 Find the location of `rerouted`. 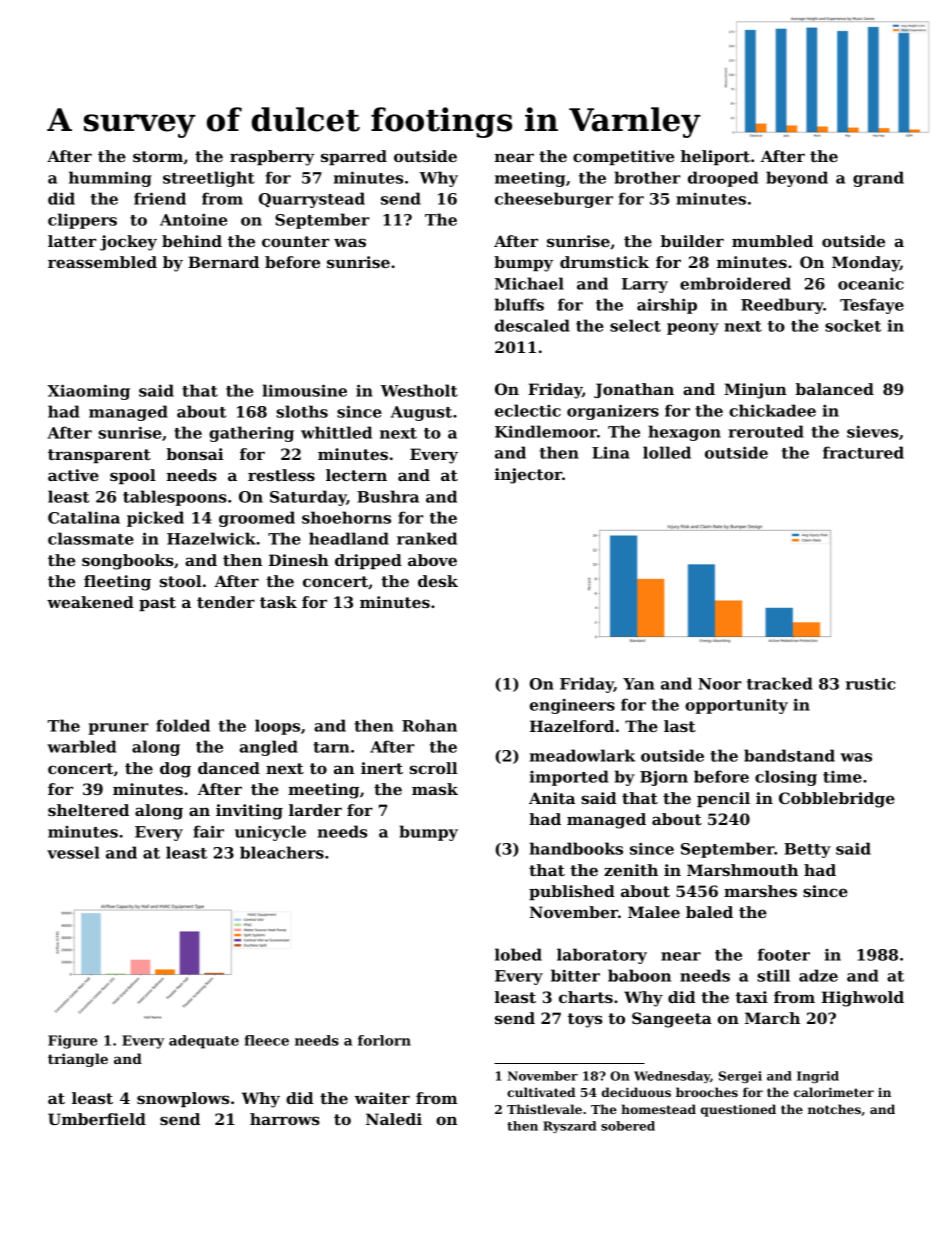

rerouted is located at coordinates (766, 431).
